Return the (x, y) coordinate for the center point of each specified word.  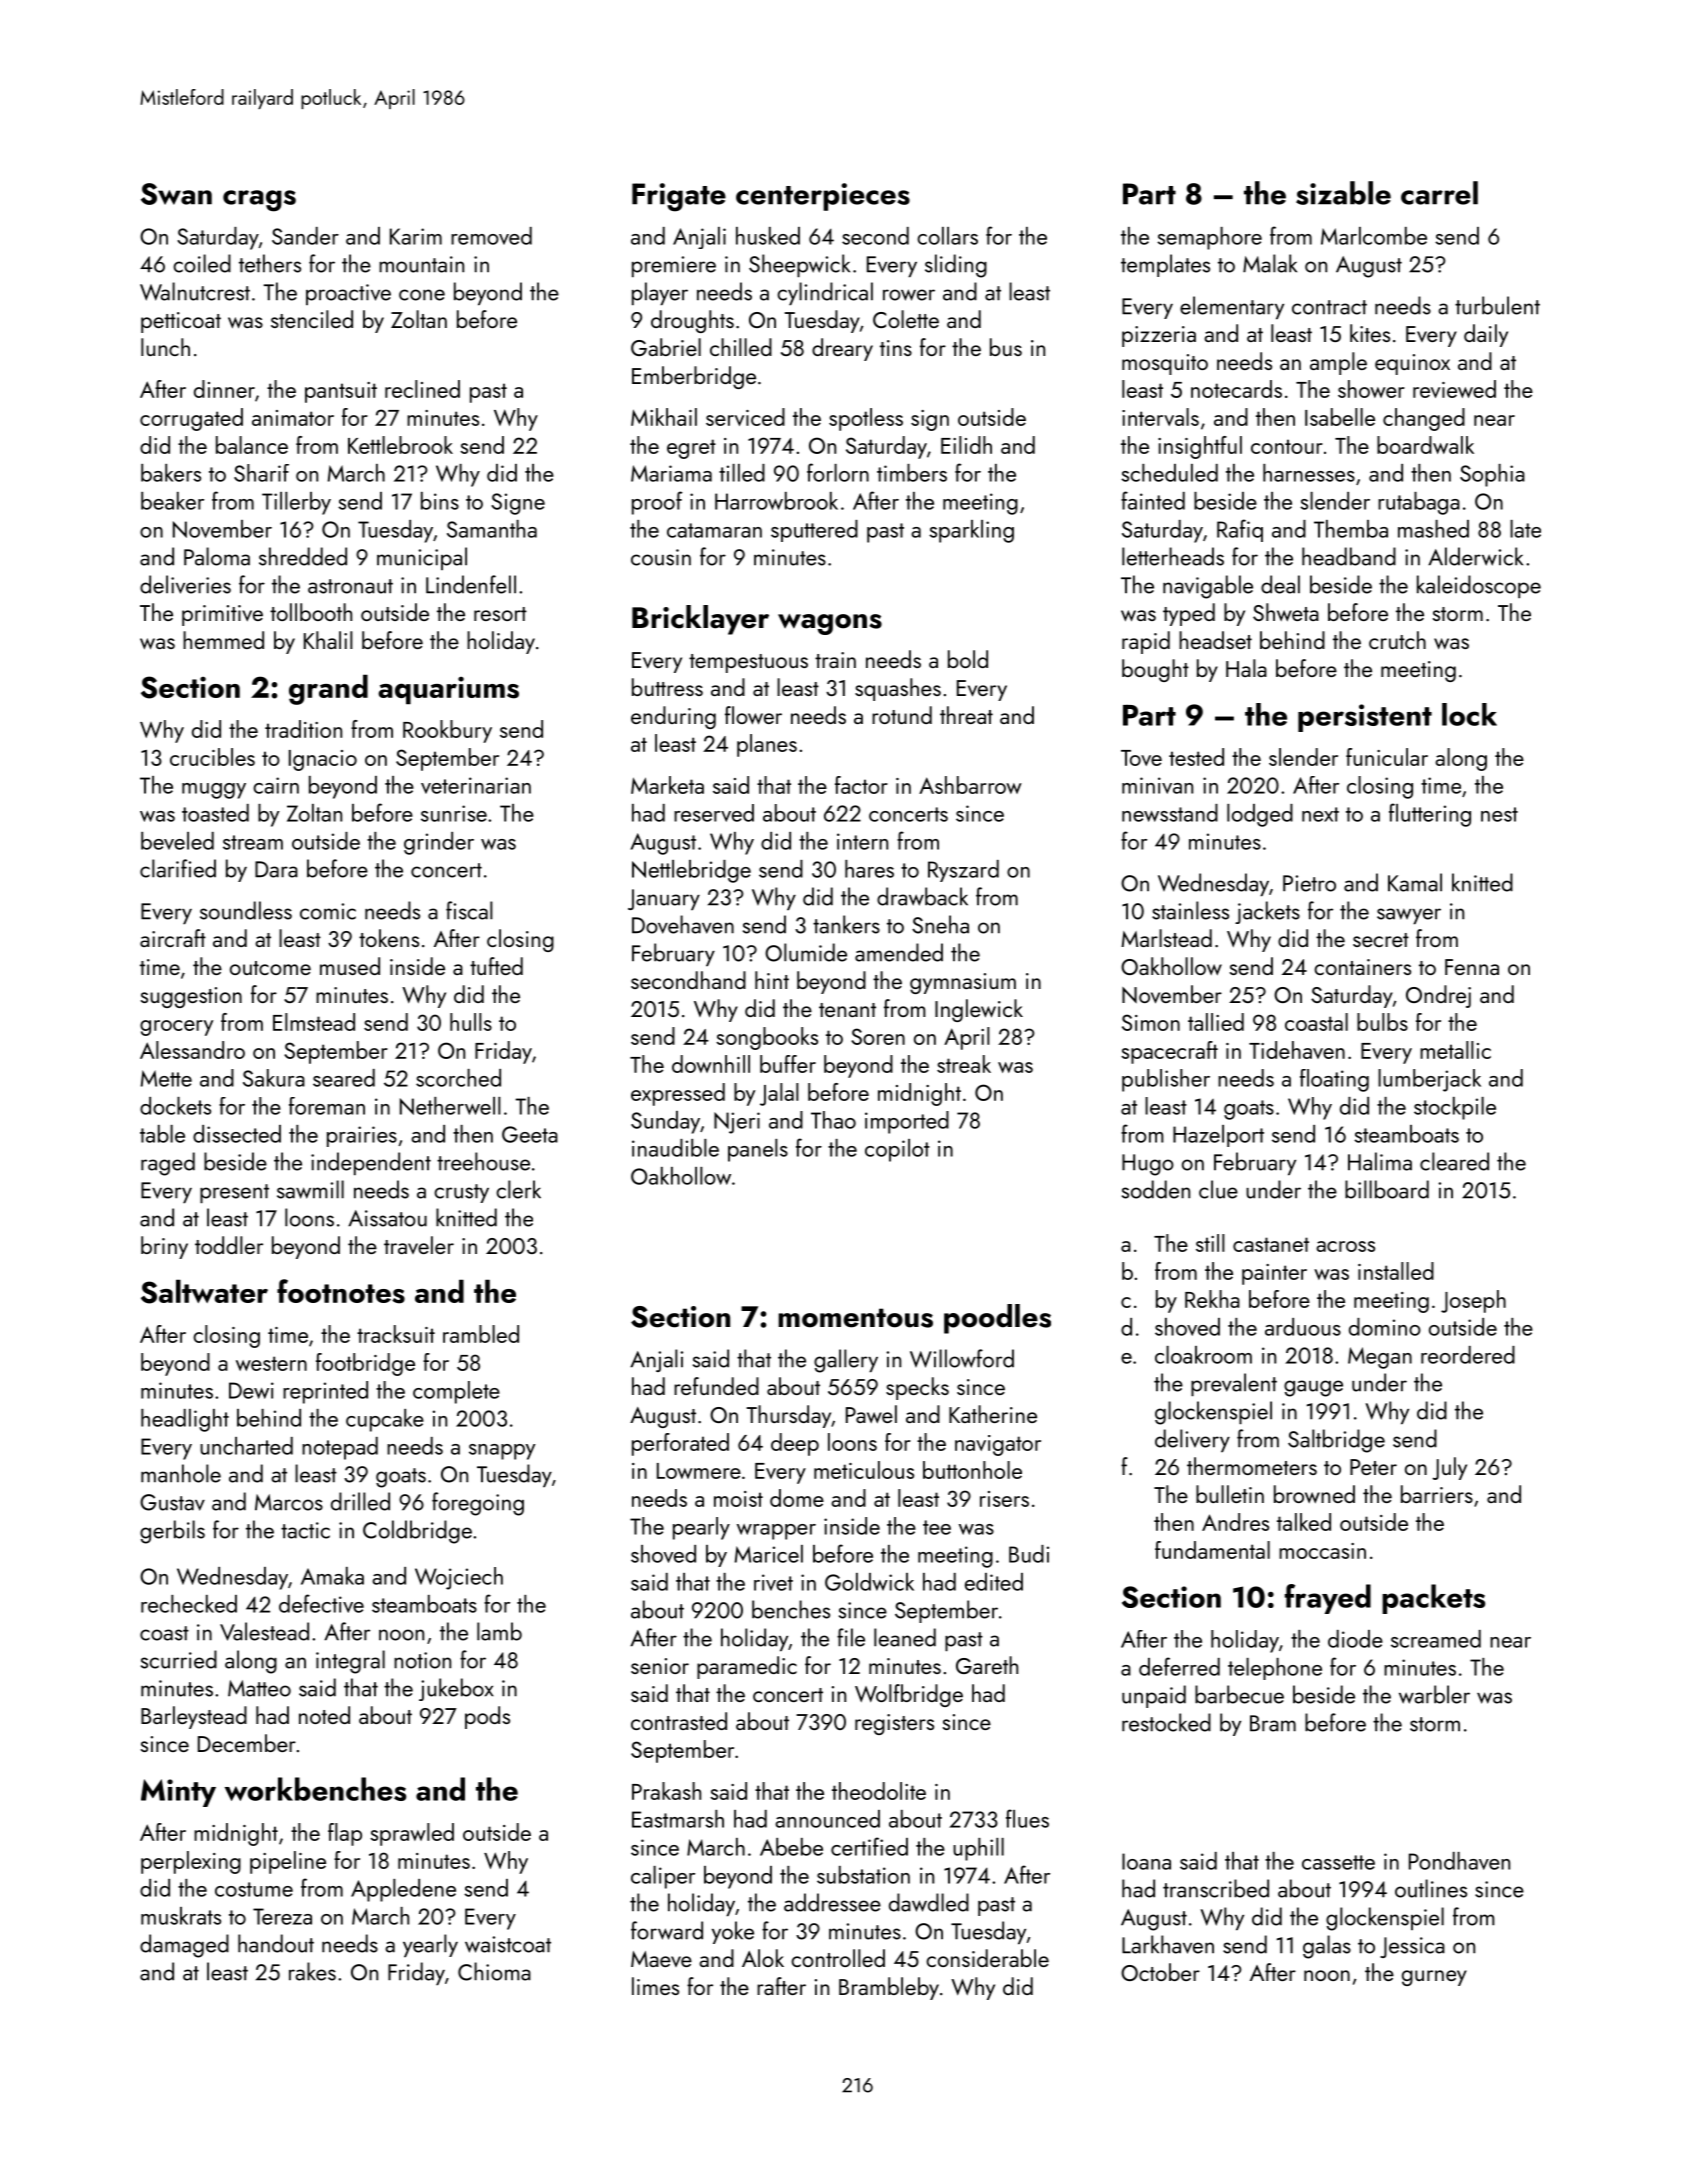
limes (655, 1986)
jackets (1267, 912)
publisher (1166, 1080)
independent (371, 1163)
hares (869, 869)
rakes (312, 1971)
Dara (276, 869)
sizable (1343, 193)
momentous (855, 1318)
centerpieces (823, 197)
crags (259, 201)
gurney (1434, 1978)
